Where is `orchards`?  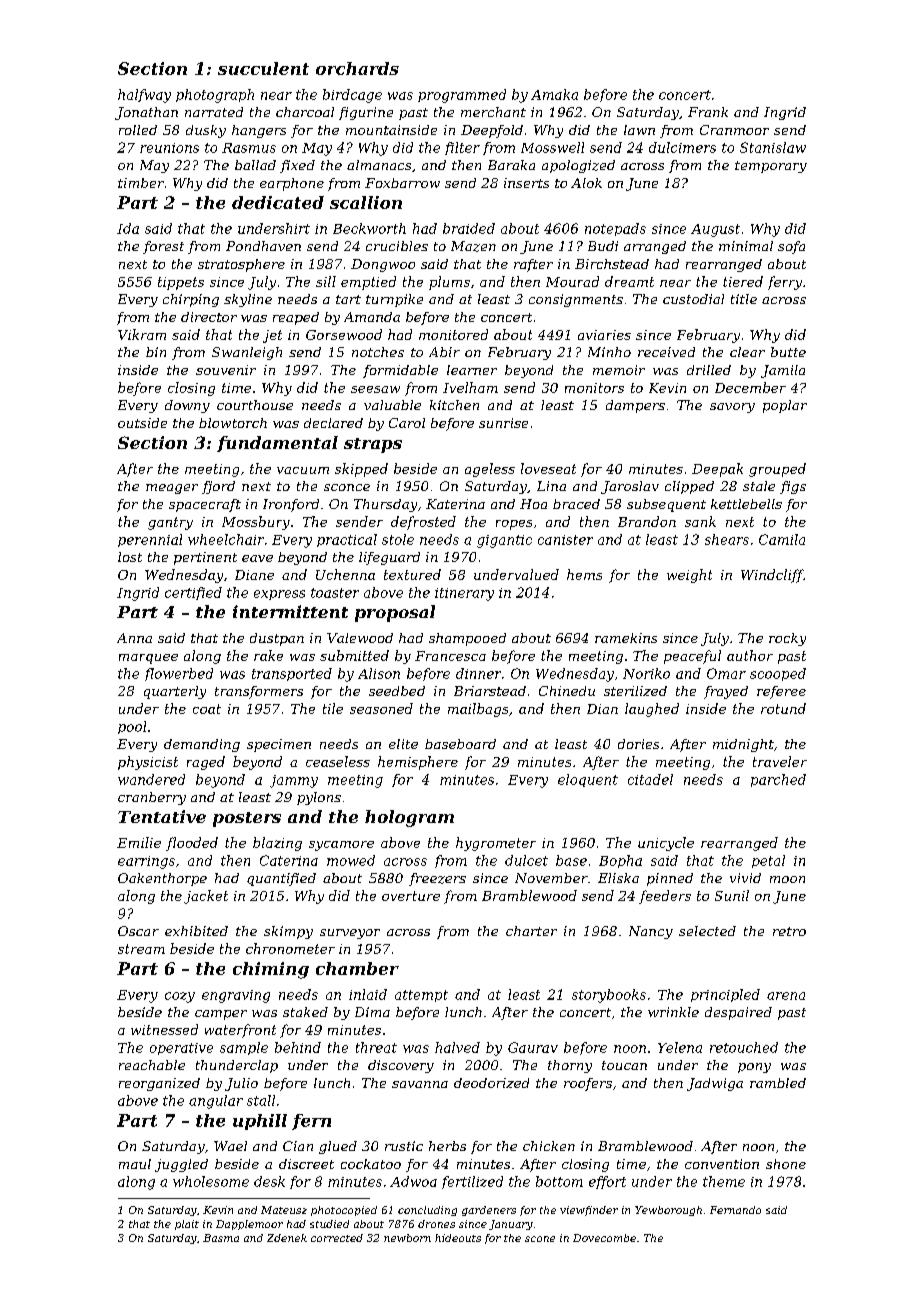 orchards is located at coordinates (357, 68).
